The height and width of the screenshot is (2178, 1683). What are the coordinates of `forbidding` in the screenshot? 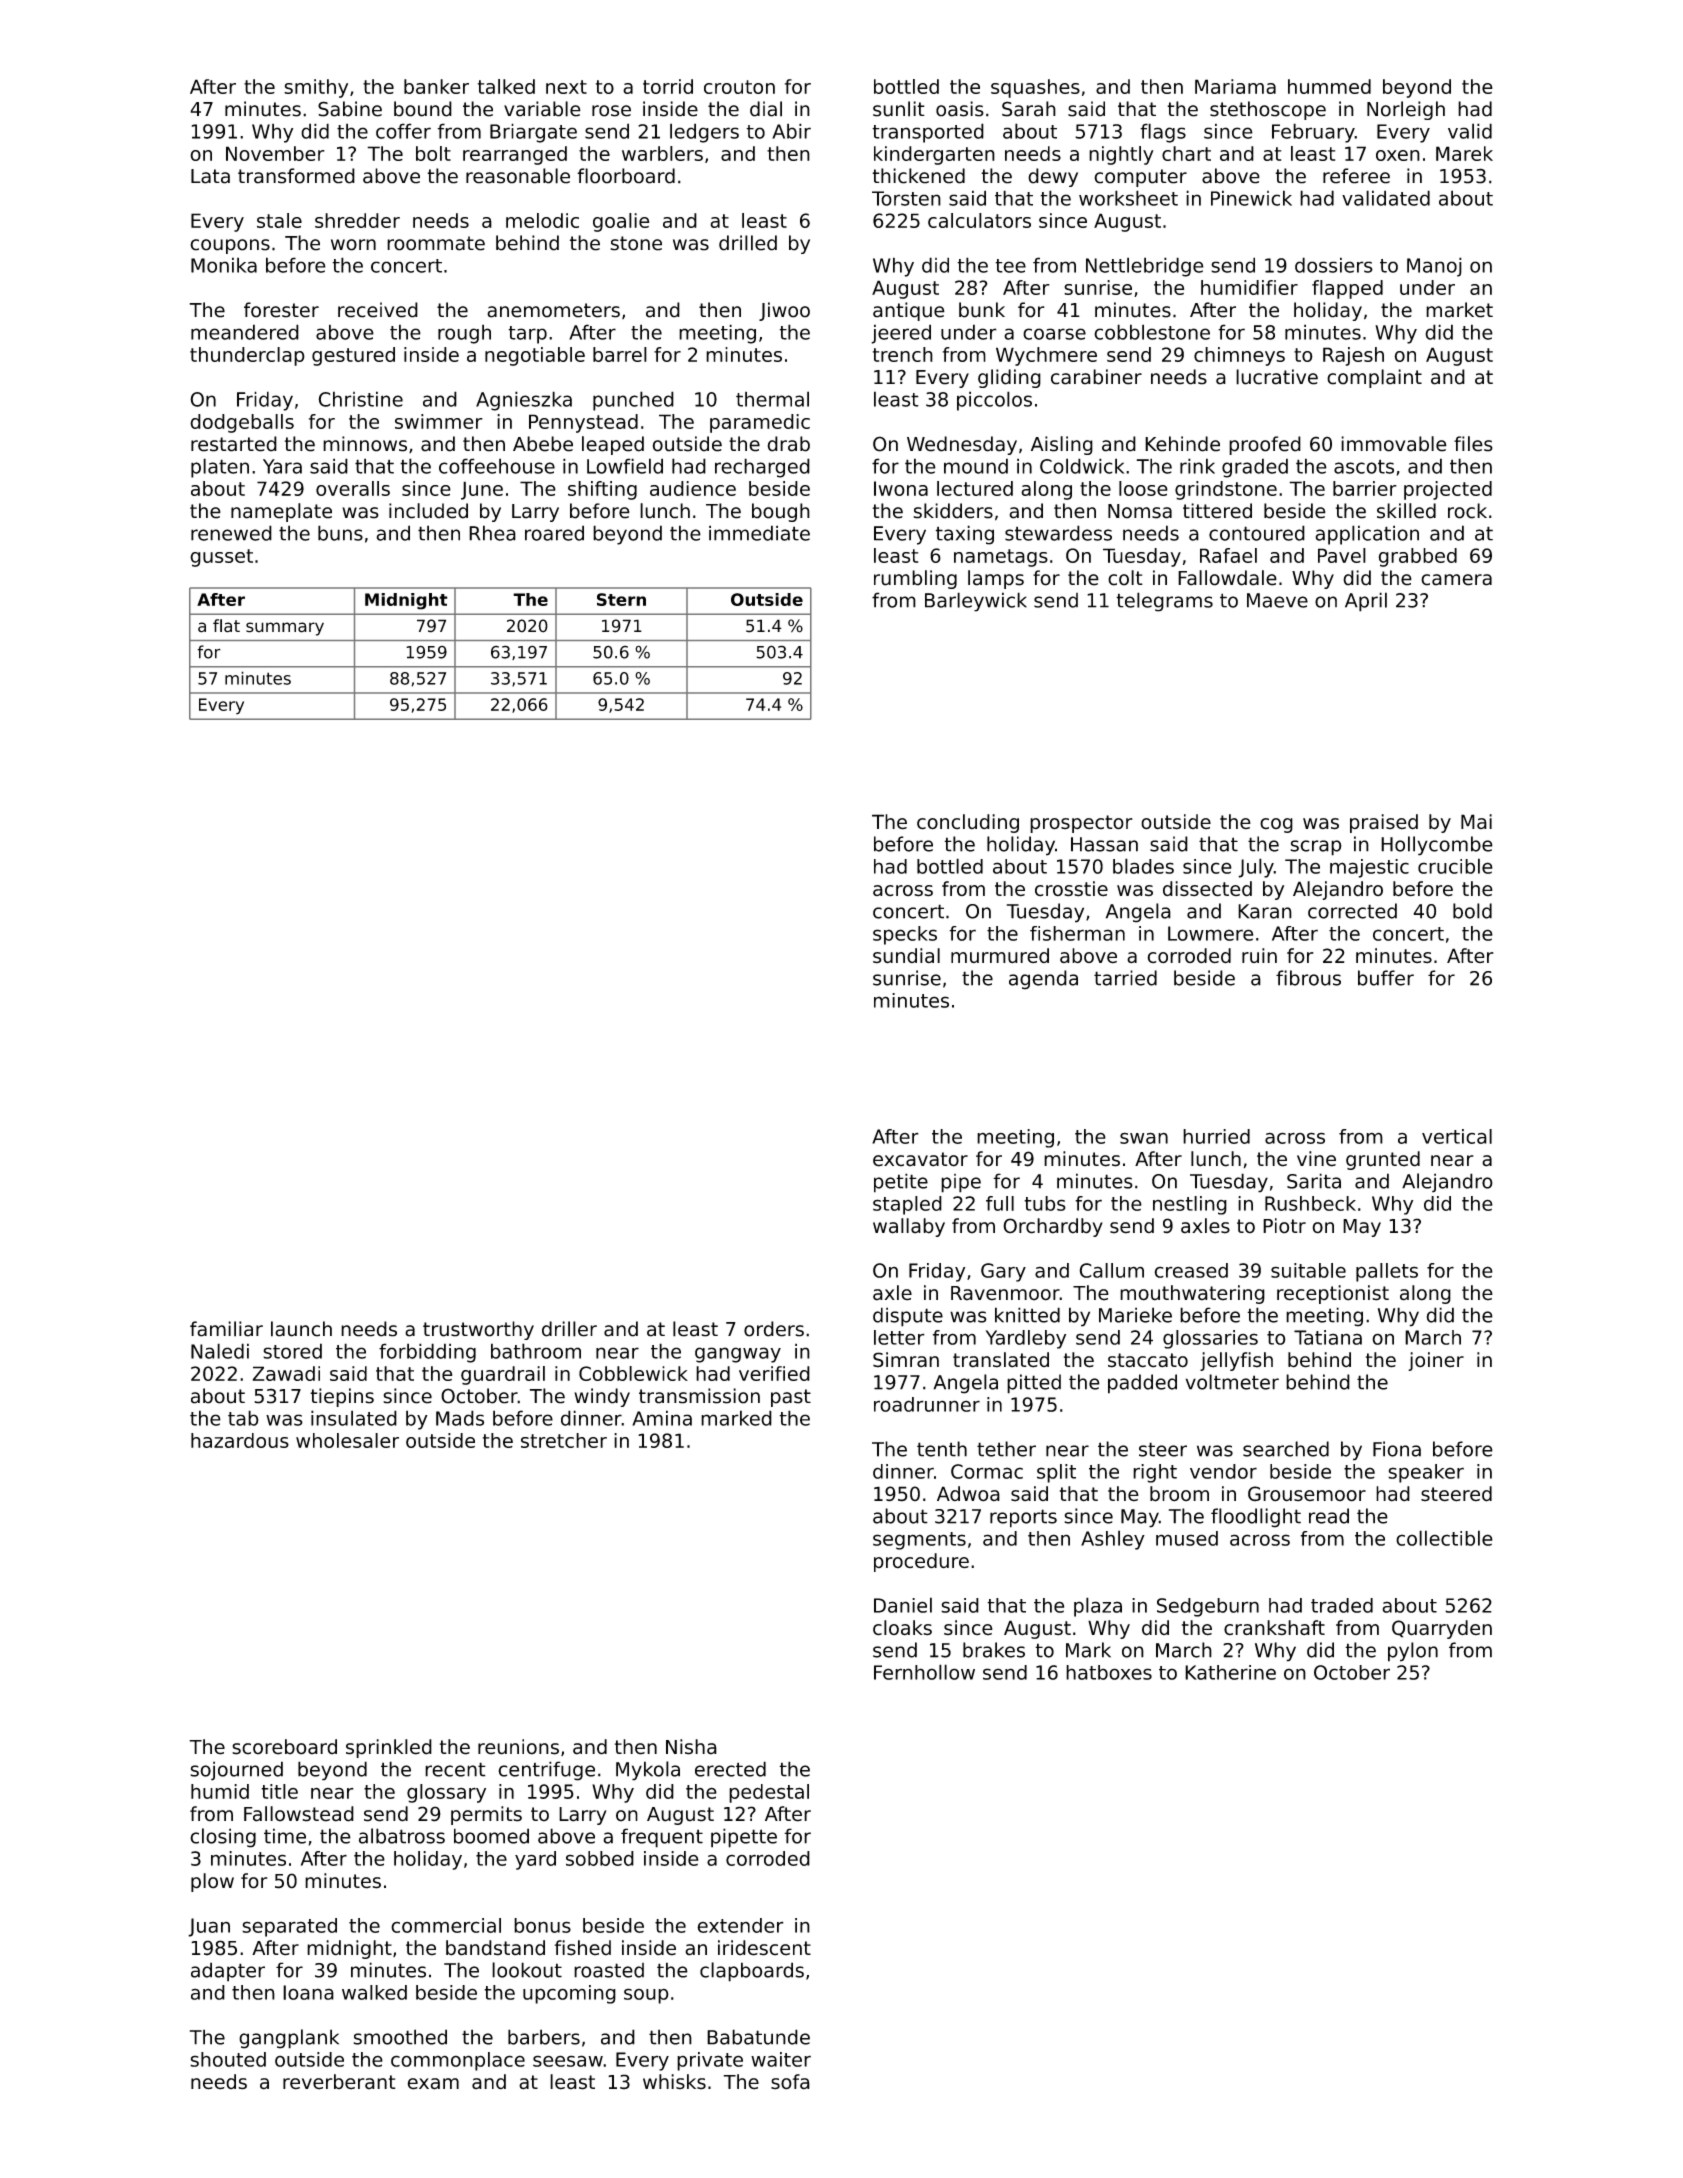 It's located at (427, 1353).
